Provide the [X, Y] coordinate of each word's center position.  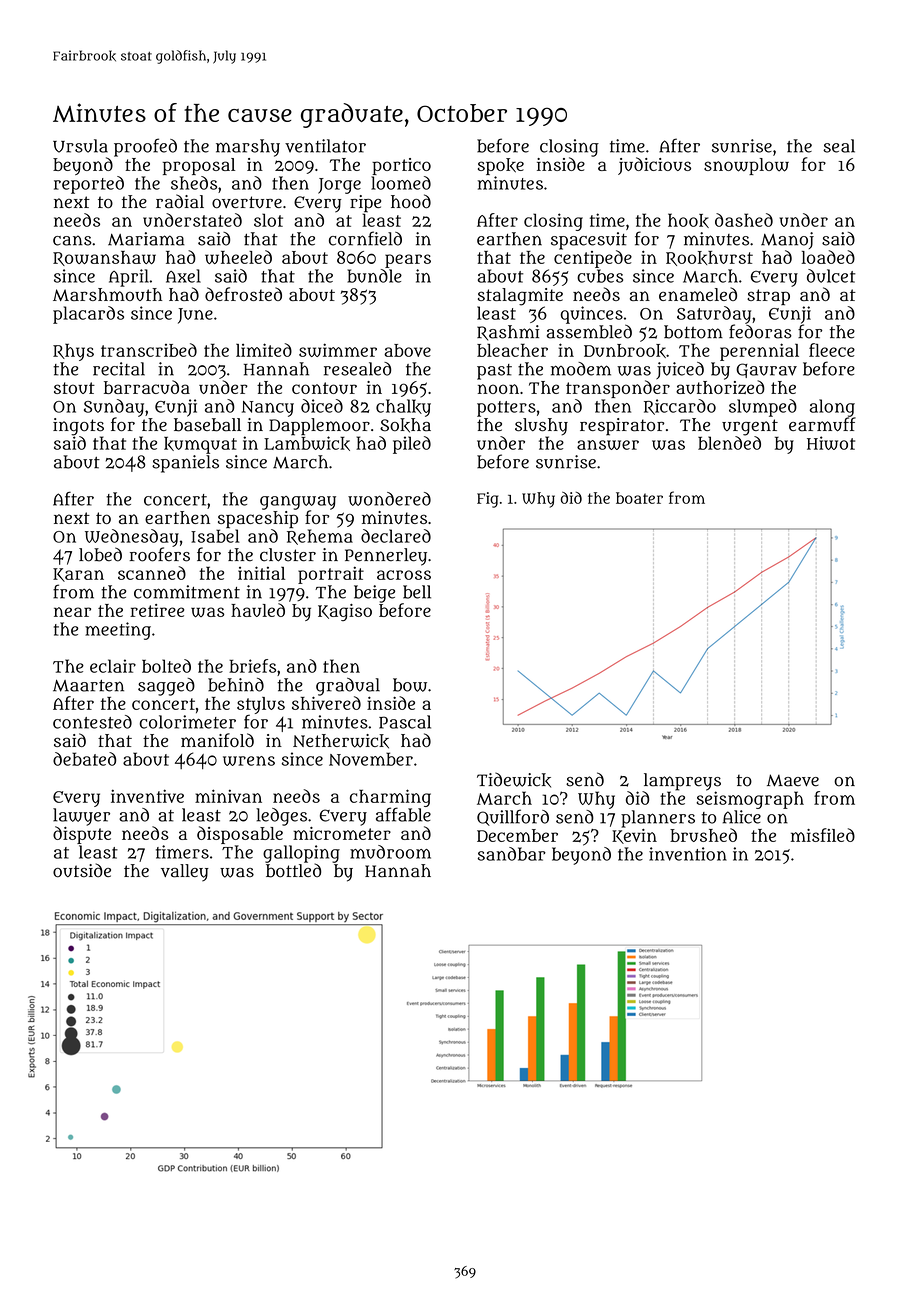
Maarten [88, 685]
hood [411, 201]
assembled [589, 331]
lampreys [682, 782]
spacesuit [589, 241]
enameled [698, 294]
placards [88, 315]
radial [180, 201]
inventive [147, 796]
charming [390, 798]
